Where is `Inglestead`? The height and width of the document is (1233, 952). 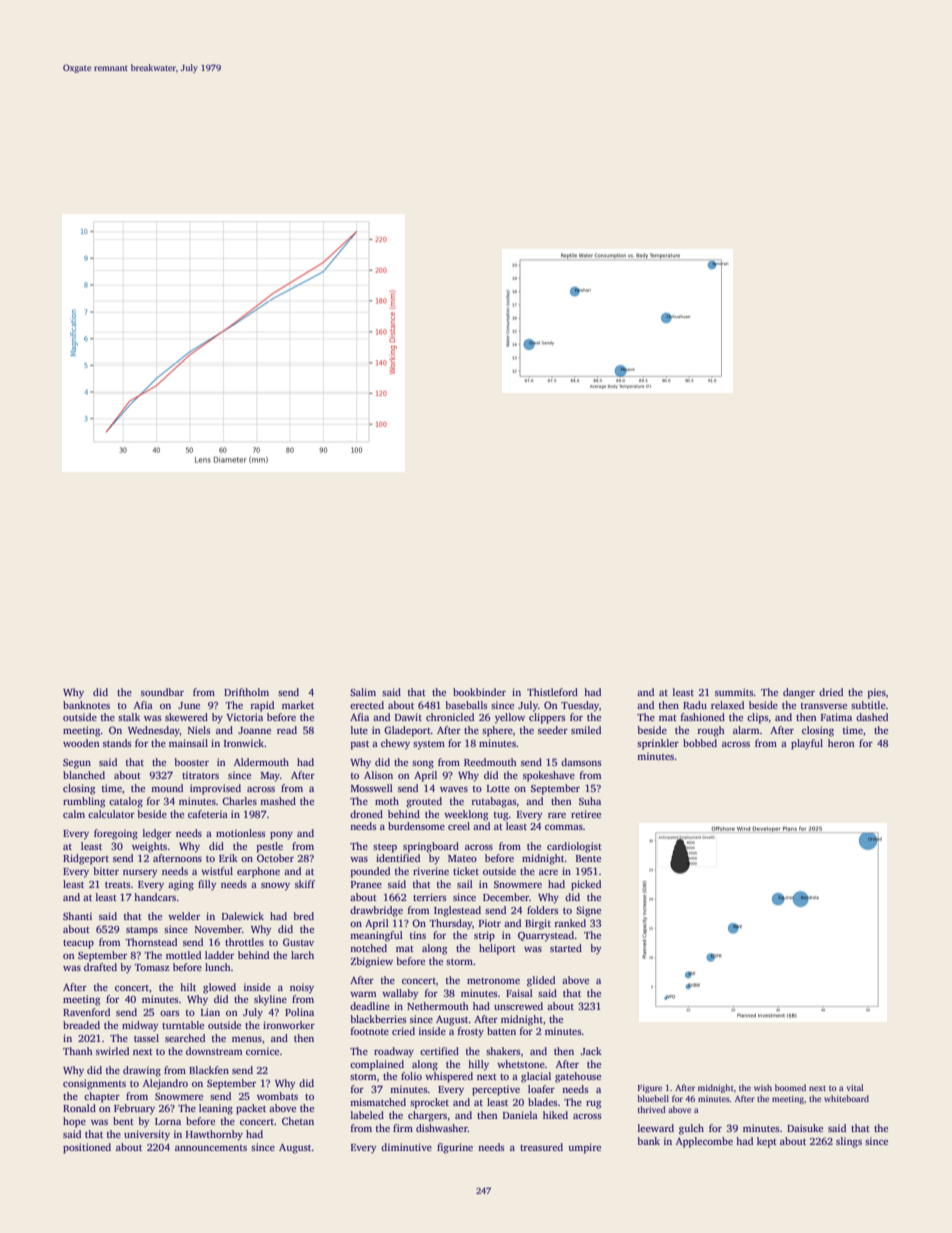
Inglestead is located at coordinates (457, 911).
